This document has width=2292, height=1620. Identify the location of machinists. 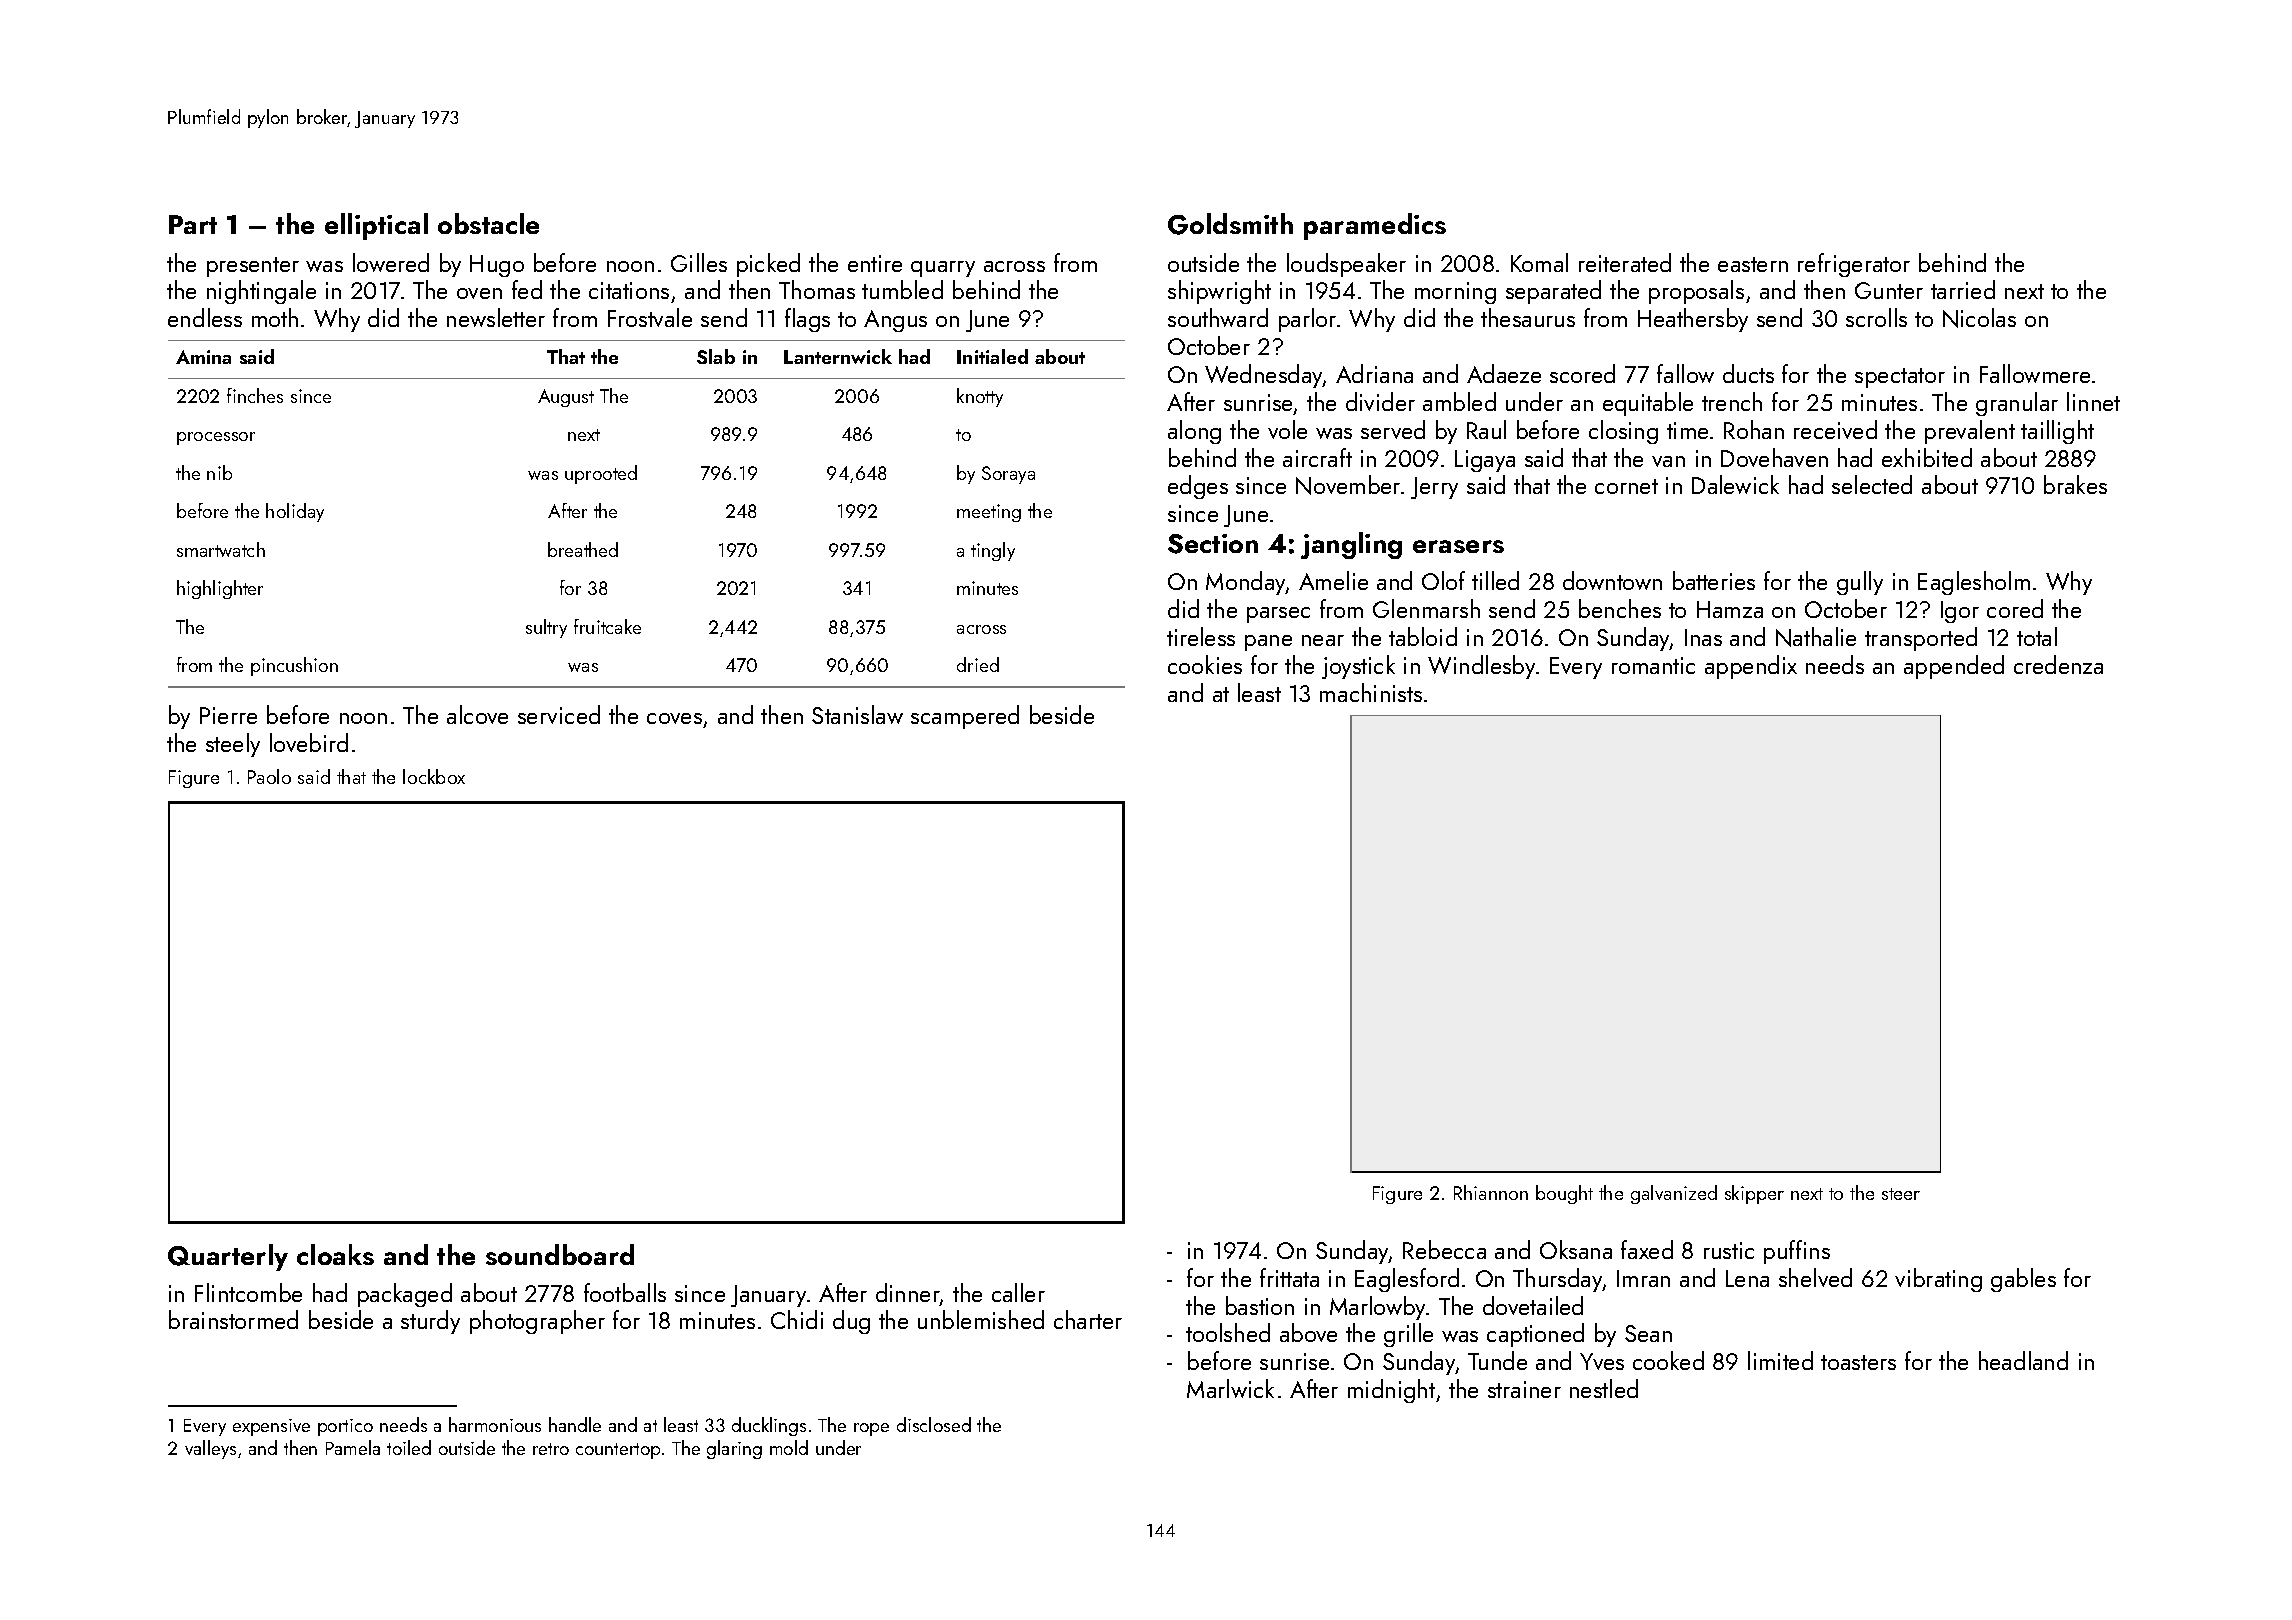
(1371, 692).
